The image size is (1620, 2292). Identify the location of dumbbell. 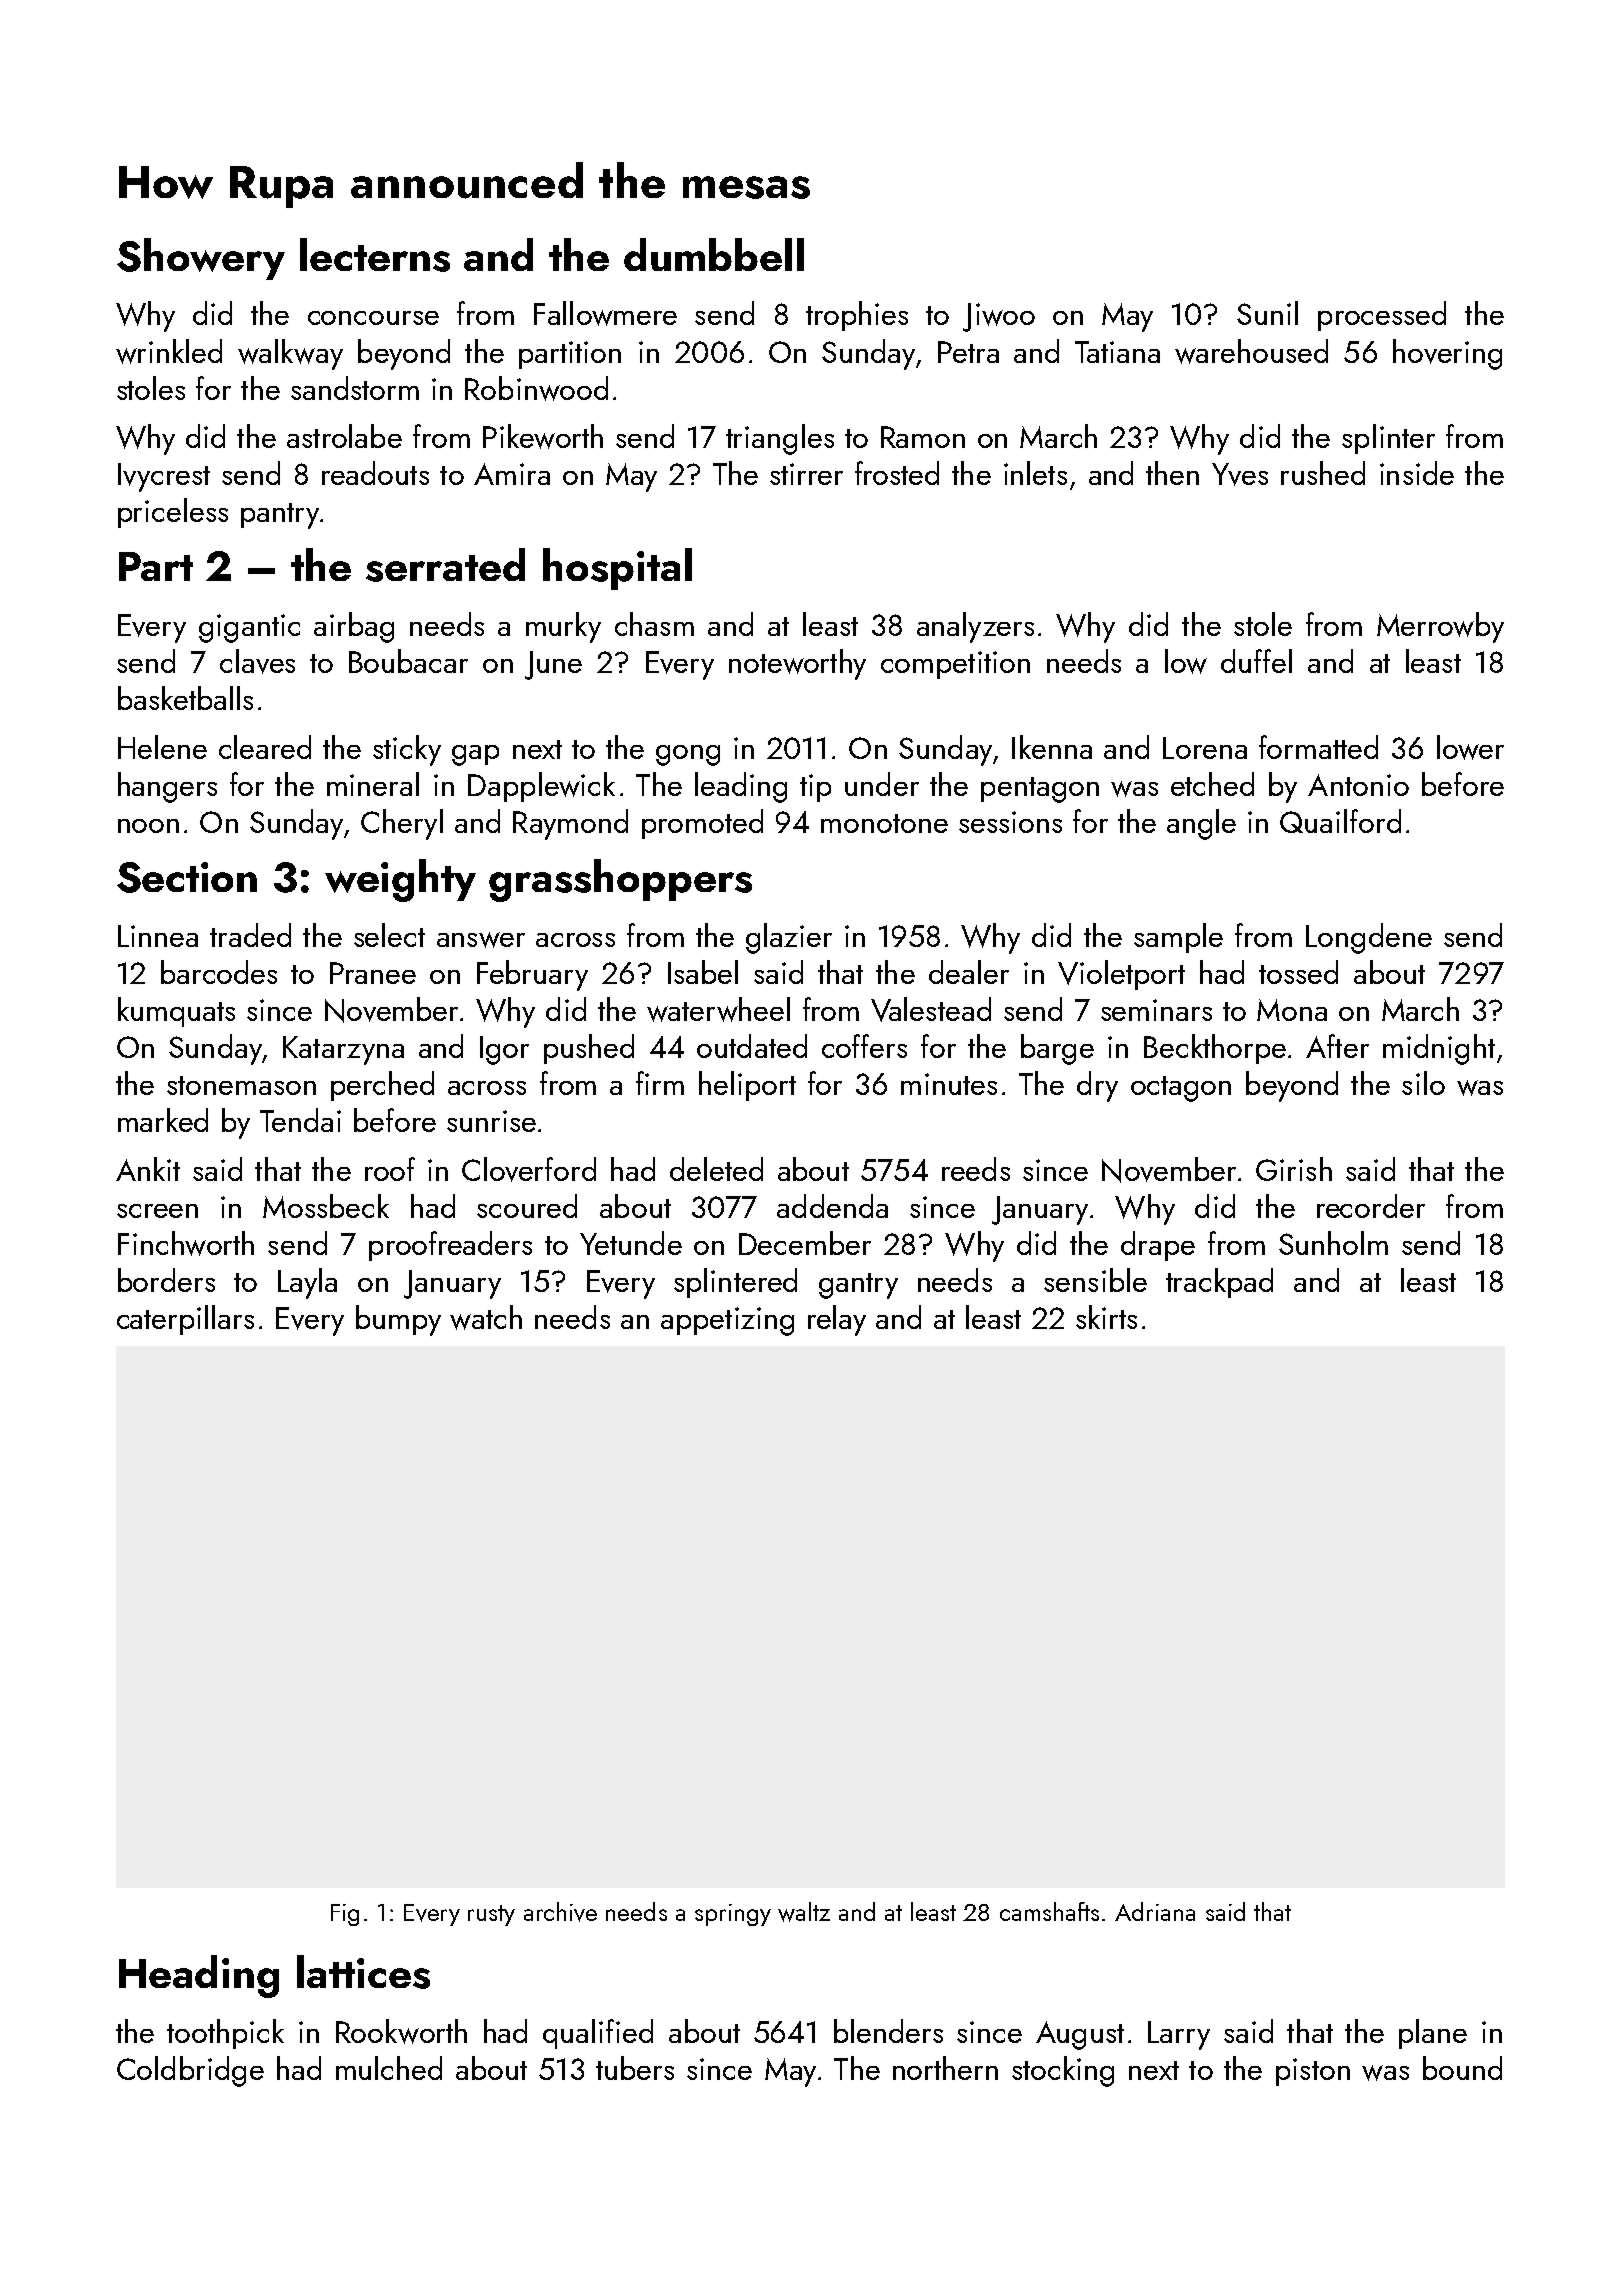
(714, 254).
